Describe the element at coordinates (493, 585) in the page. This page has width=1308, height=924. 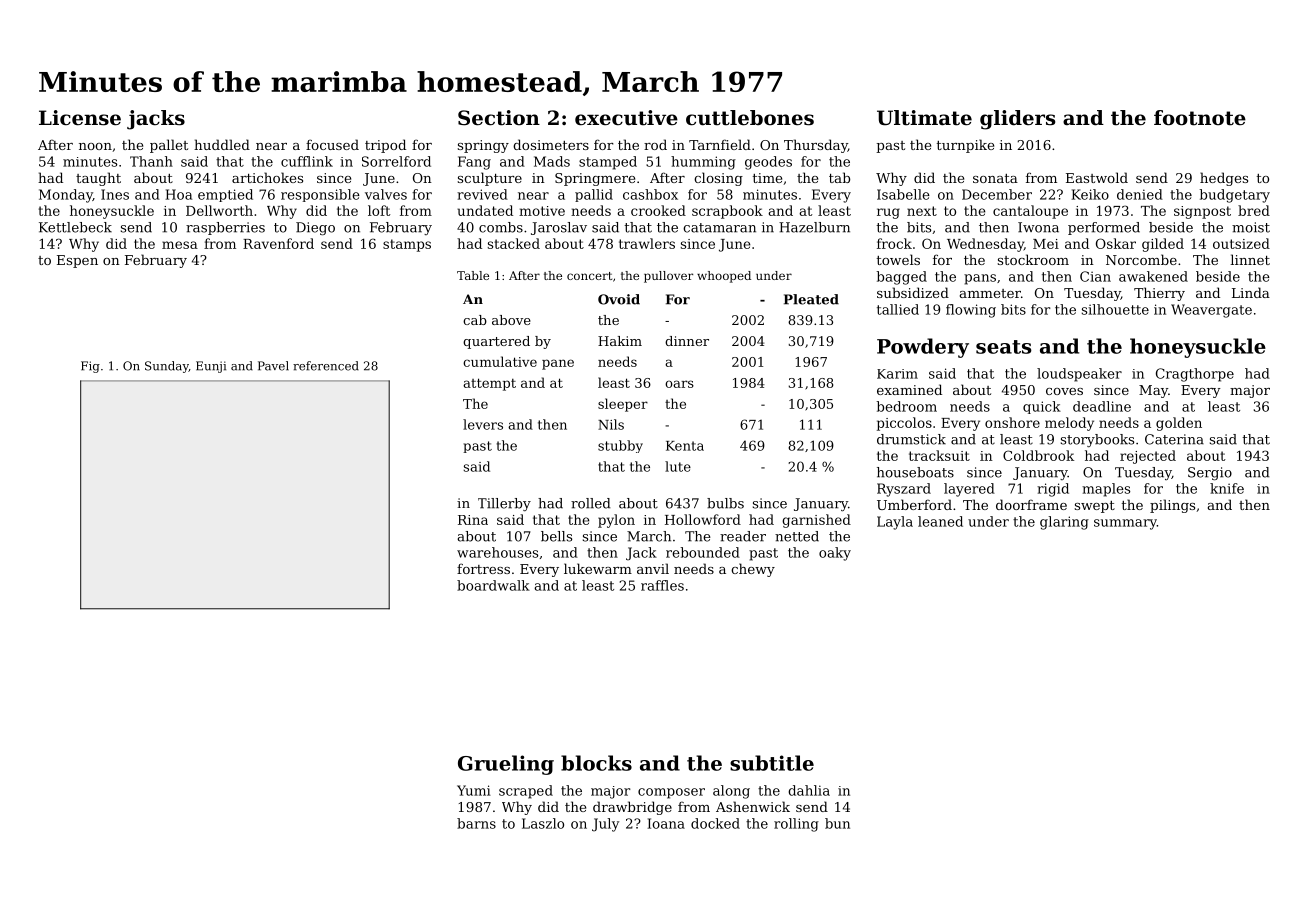
I see `boardwalk` at that location.
